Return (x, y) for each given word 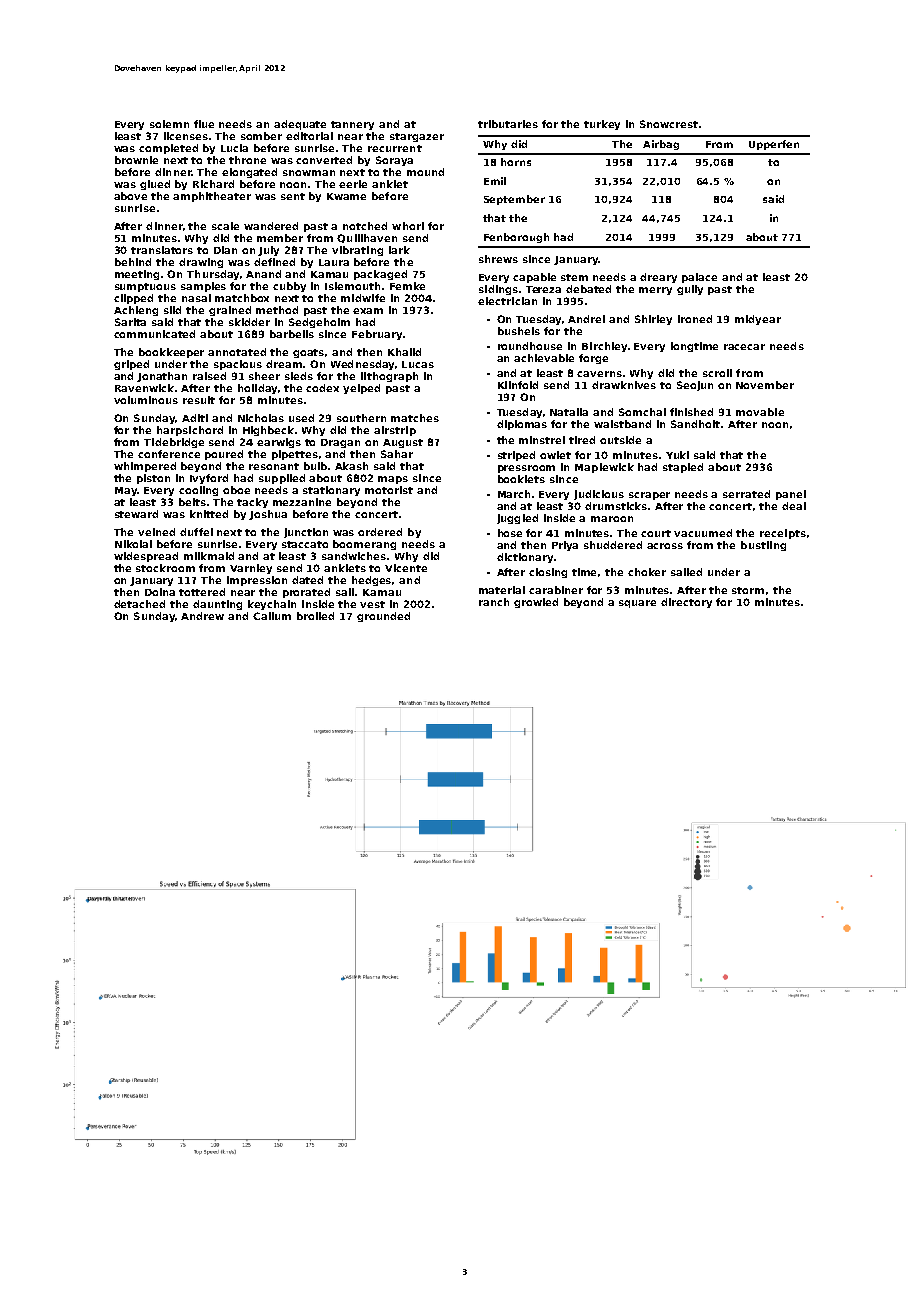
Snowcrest (669, 124)
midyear (758, 320)
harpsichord (190, 431)
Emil (495, 181)
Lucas (418, 364)
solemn (169, 124)
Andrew (202, 616)
